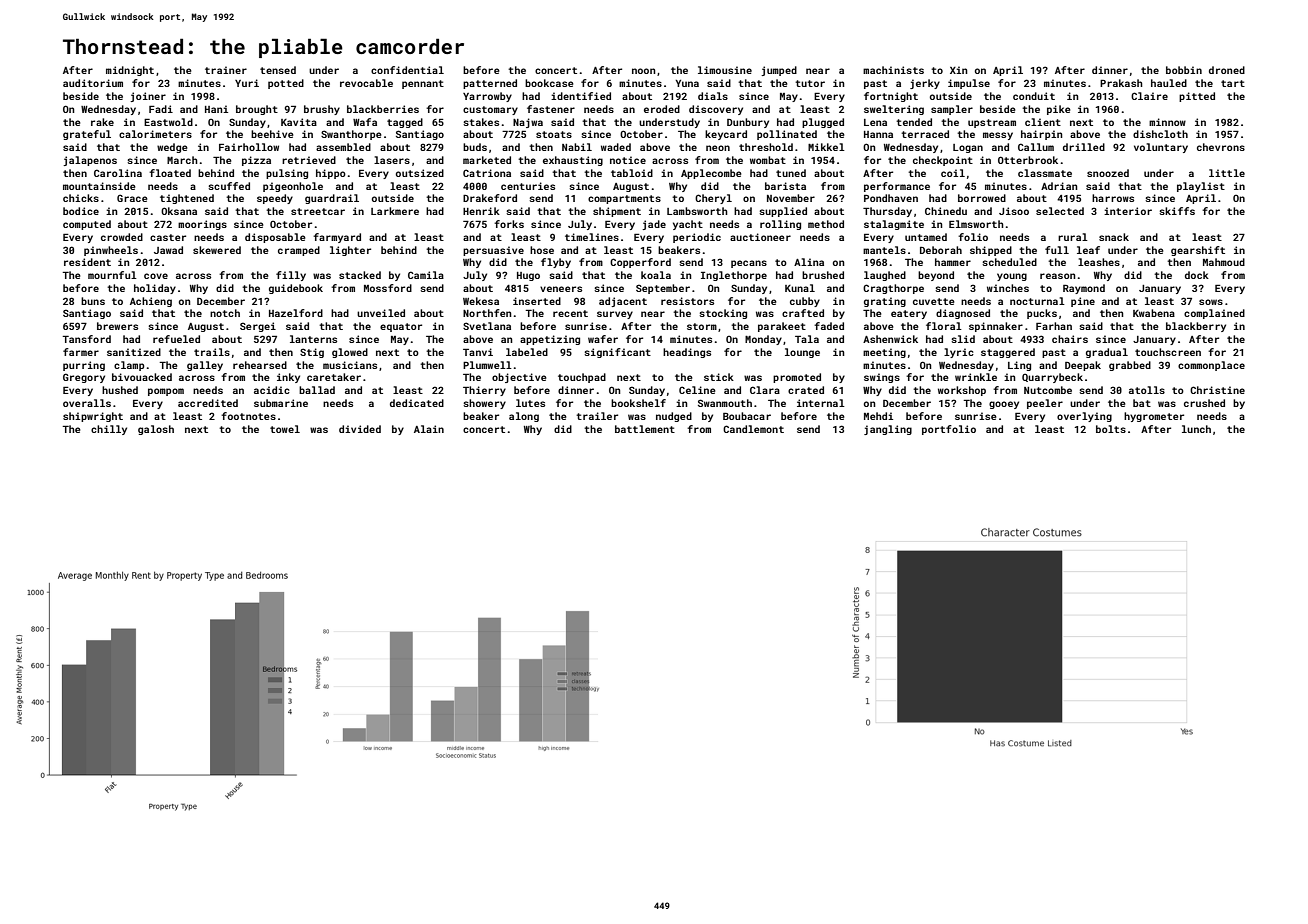  Describe the element at coordinates (1196, 429) in the page. I see `lunch` at that location.
